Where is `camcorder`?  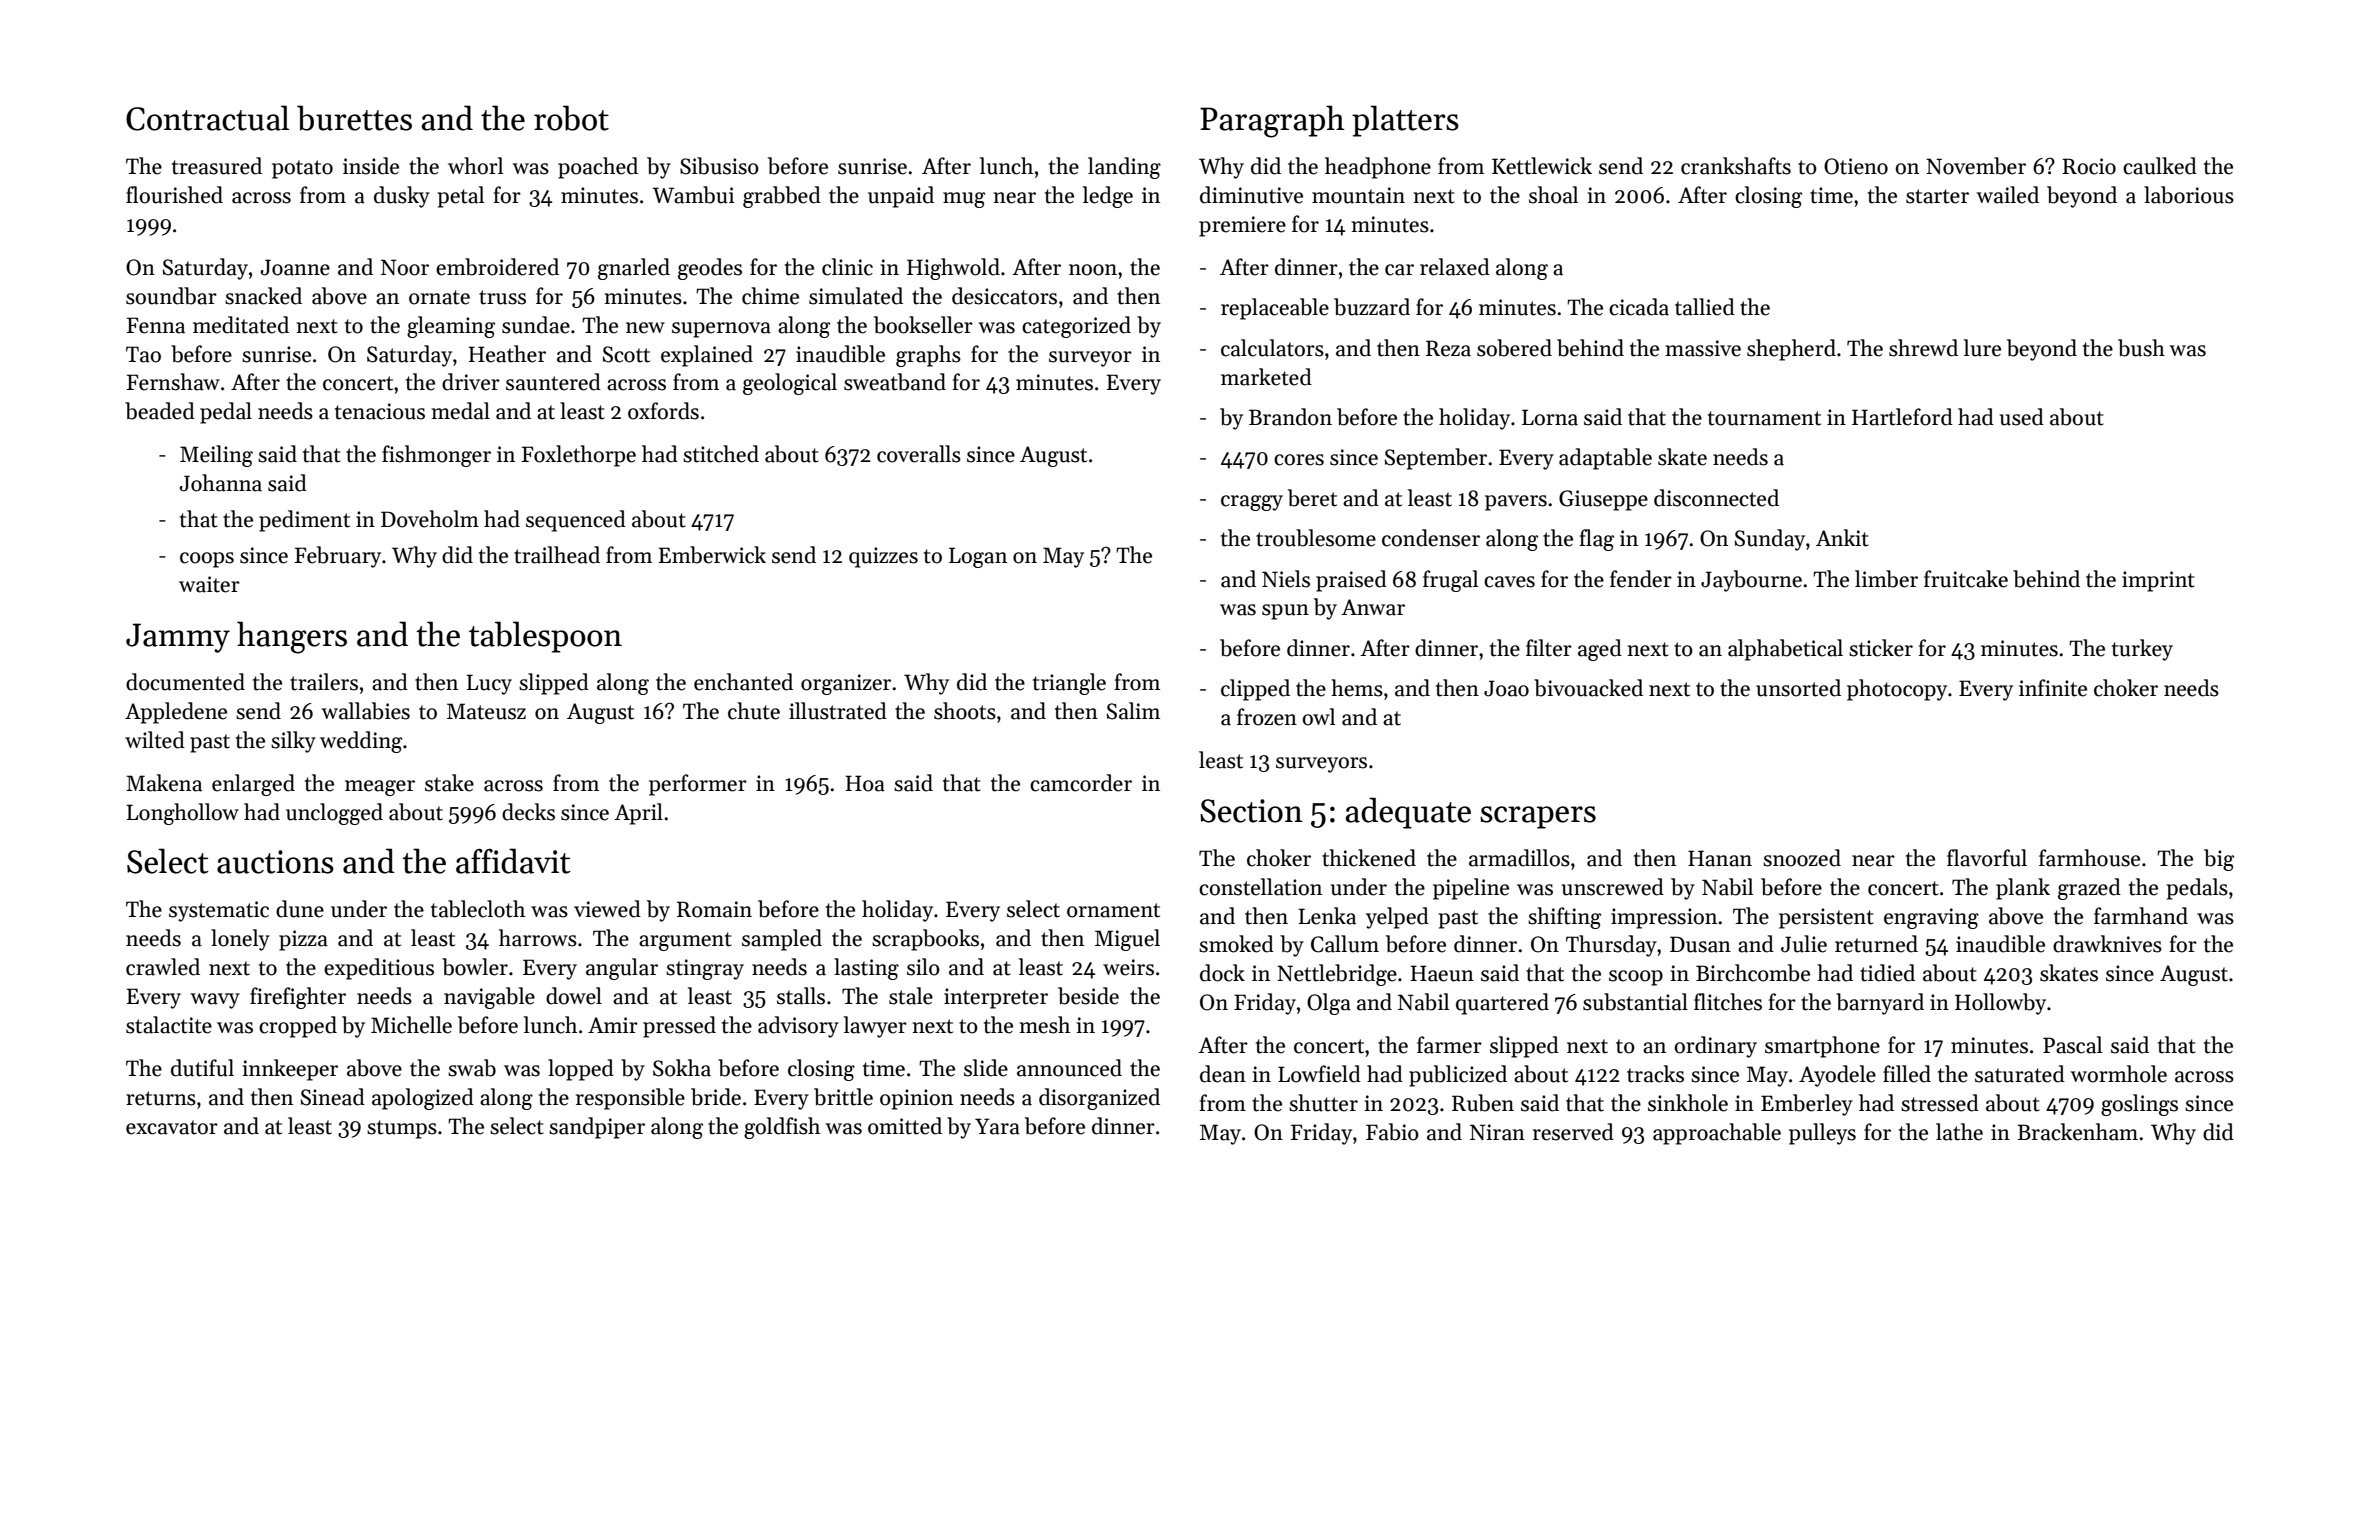
camcorder is located at coordinates (1081, 783).
